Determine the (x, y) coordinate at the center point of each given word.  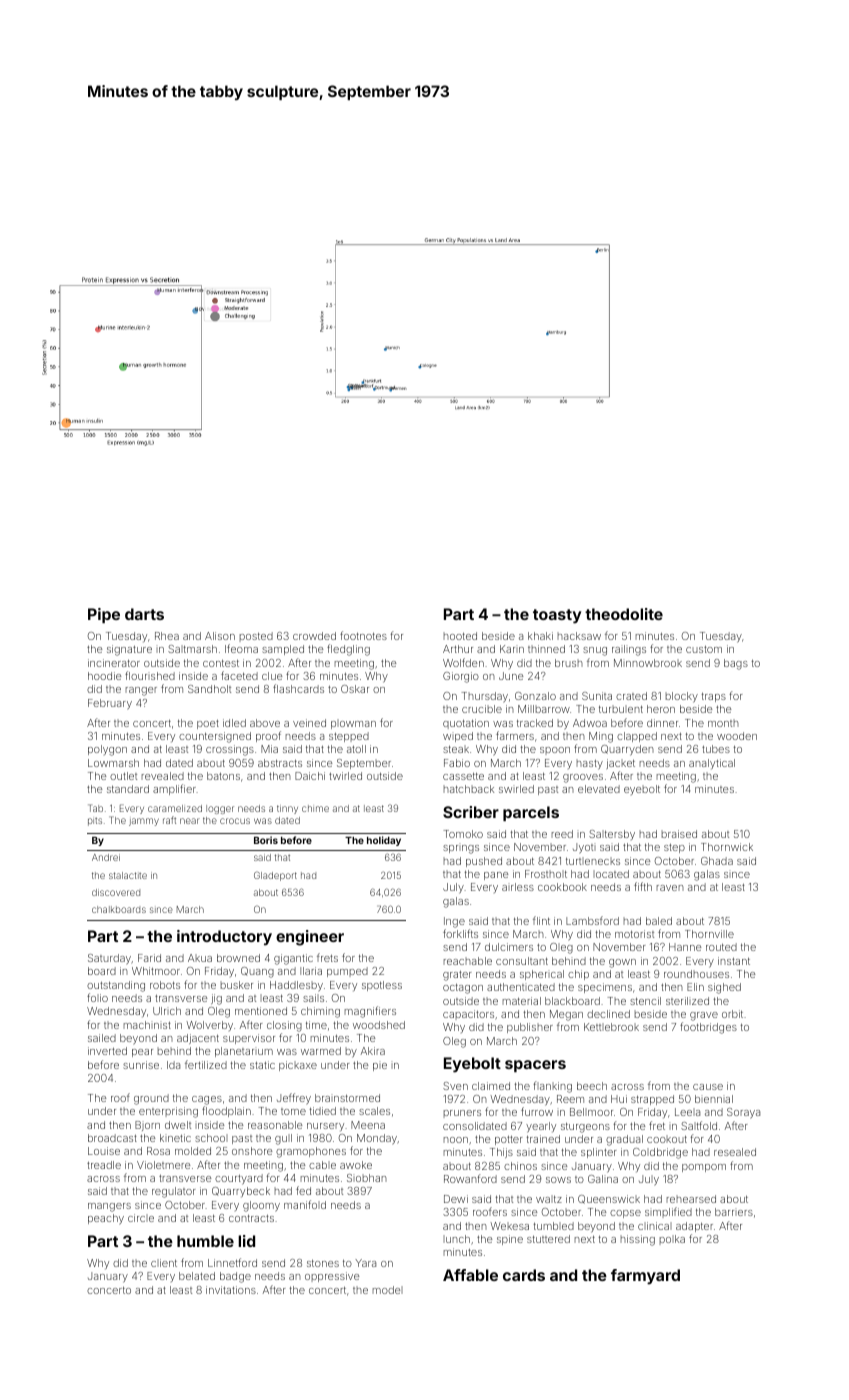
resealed (735, 1152)
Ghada (717, 861)
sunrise (141, 1065)
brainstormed (347, 1098)
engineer (310, 938)
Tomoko (463, 834)
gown (622, 963)
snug (595, 651)
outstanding (116, 986)
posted (256, 637)
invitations (231, 1290)
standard (128, 789)
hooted (460, 636)
